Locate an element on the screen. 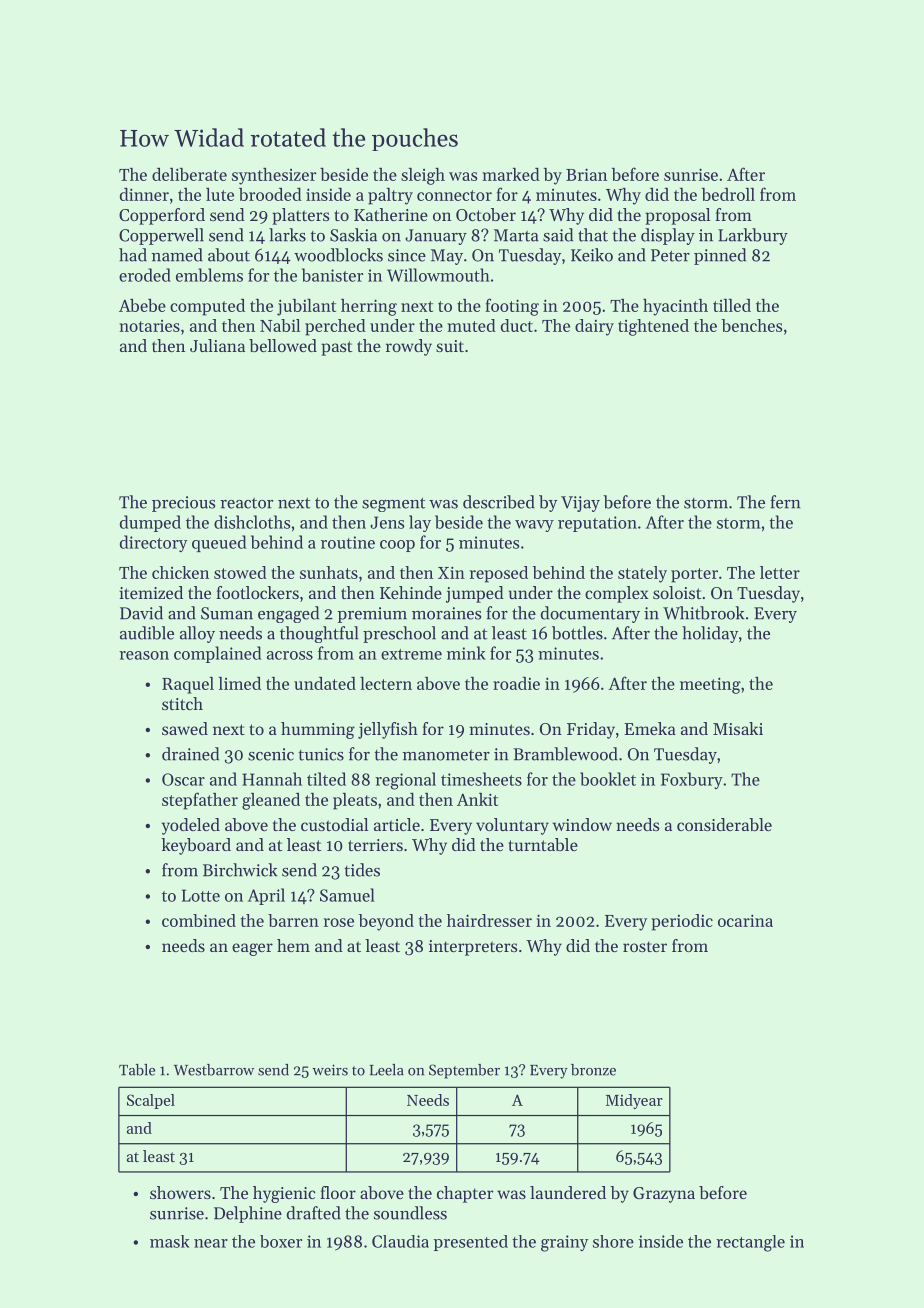 Image resolution: width=924 pixels, height=1308 pixels. sleigh is located at coordinates (423, 176).
